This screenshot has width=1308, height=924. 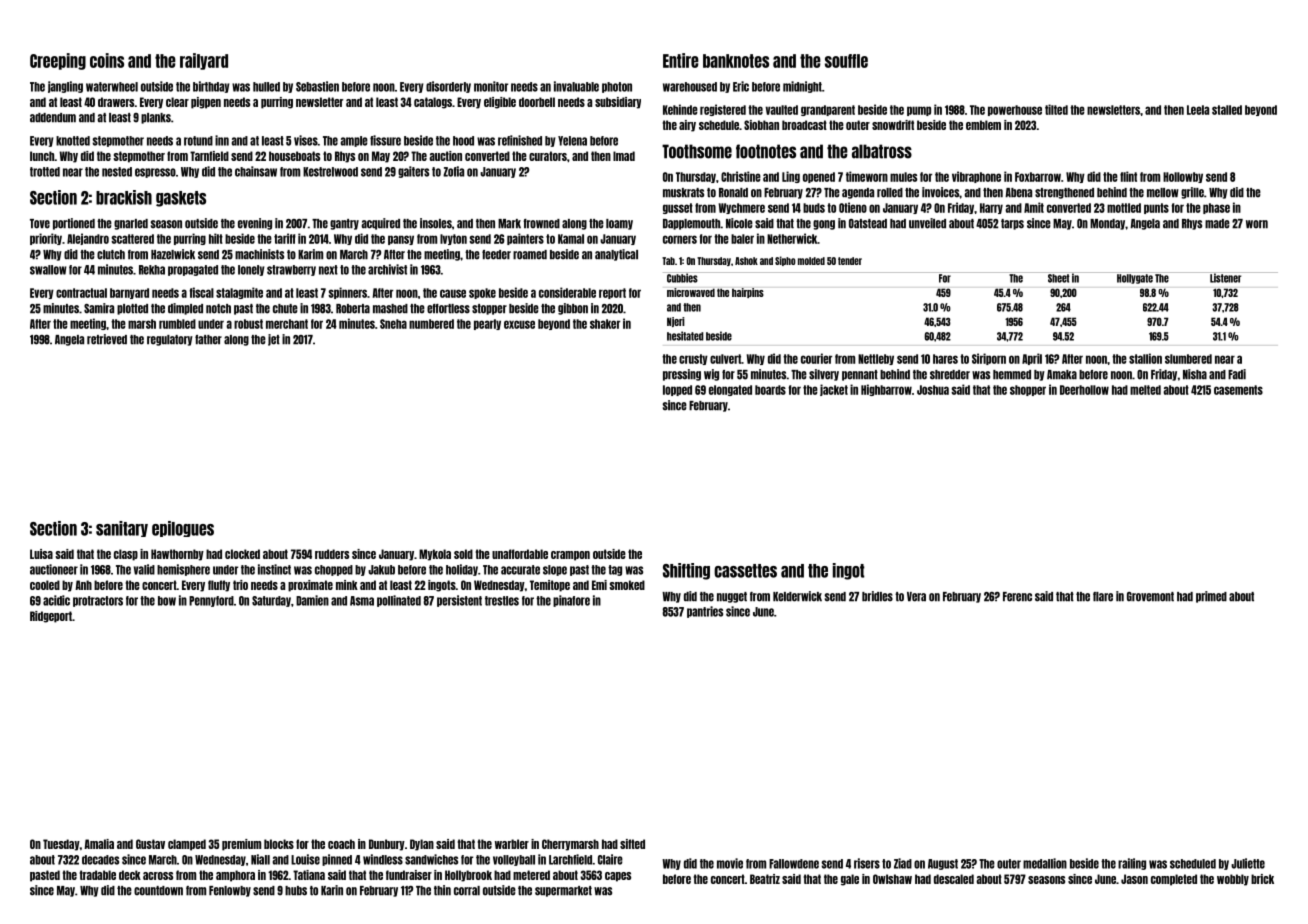 What do you see at coordinates (846, 61) in the screenshot?
I see `souffle` at bounding box center [846, 61].
